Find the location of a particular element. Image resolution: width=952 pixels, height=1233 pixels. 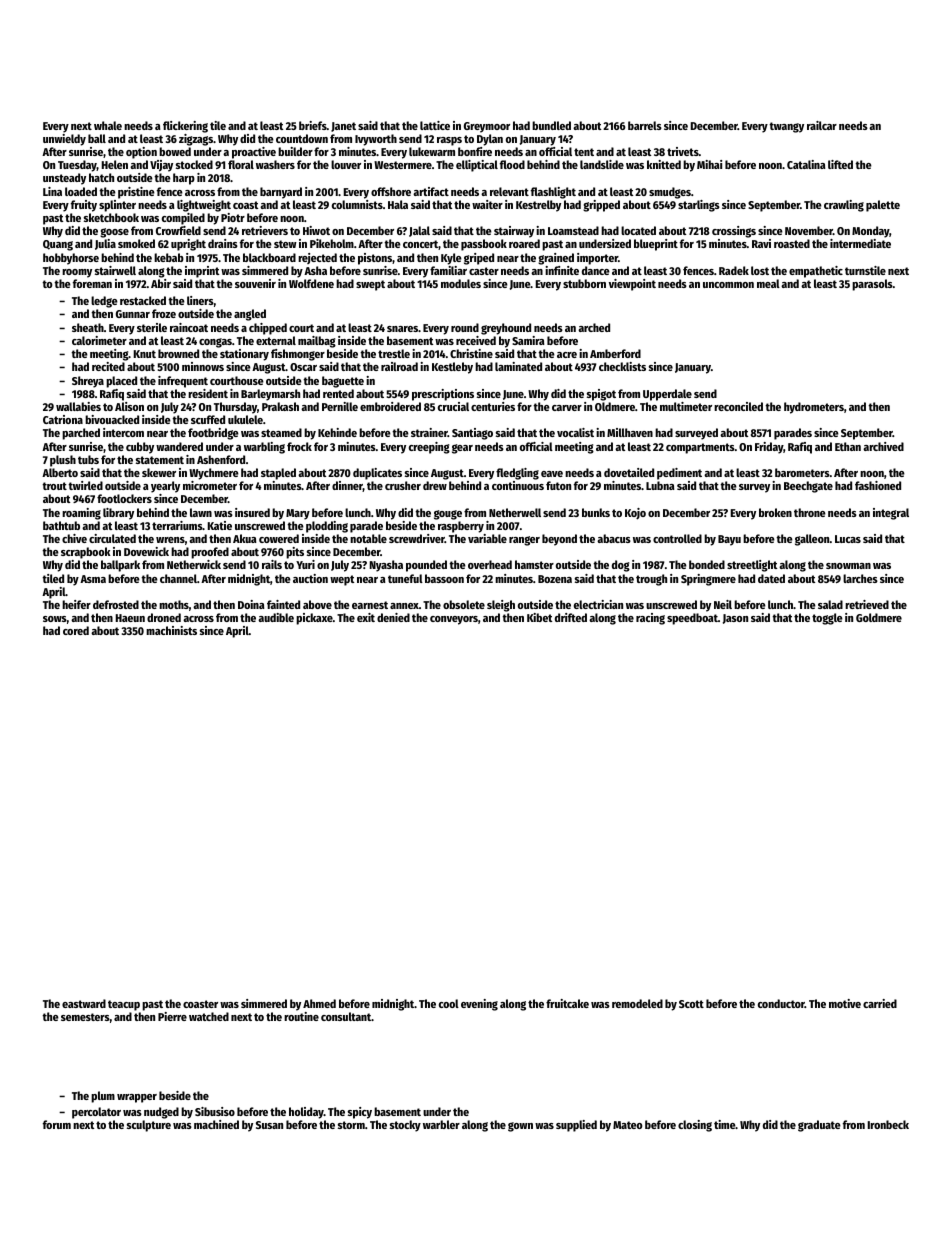

retrieved is located at coordinates (867, 604).
